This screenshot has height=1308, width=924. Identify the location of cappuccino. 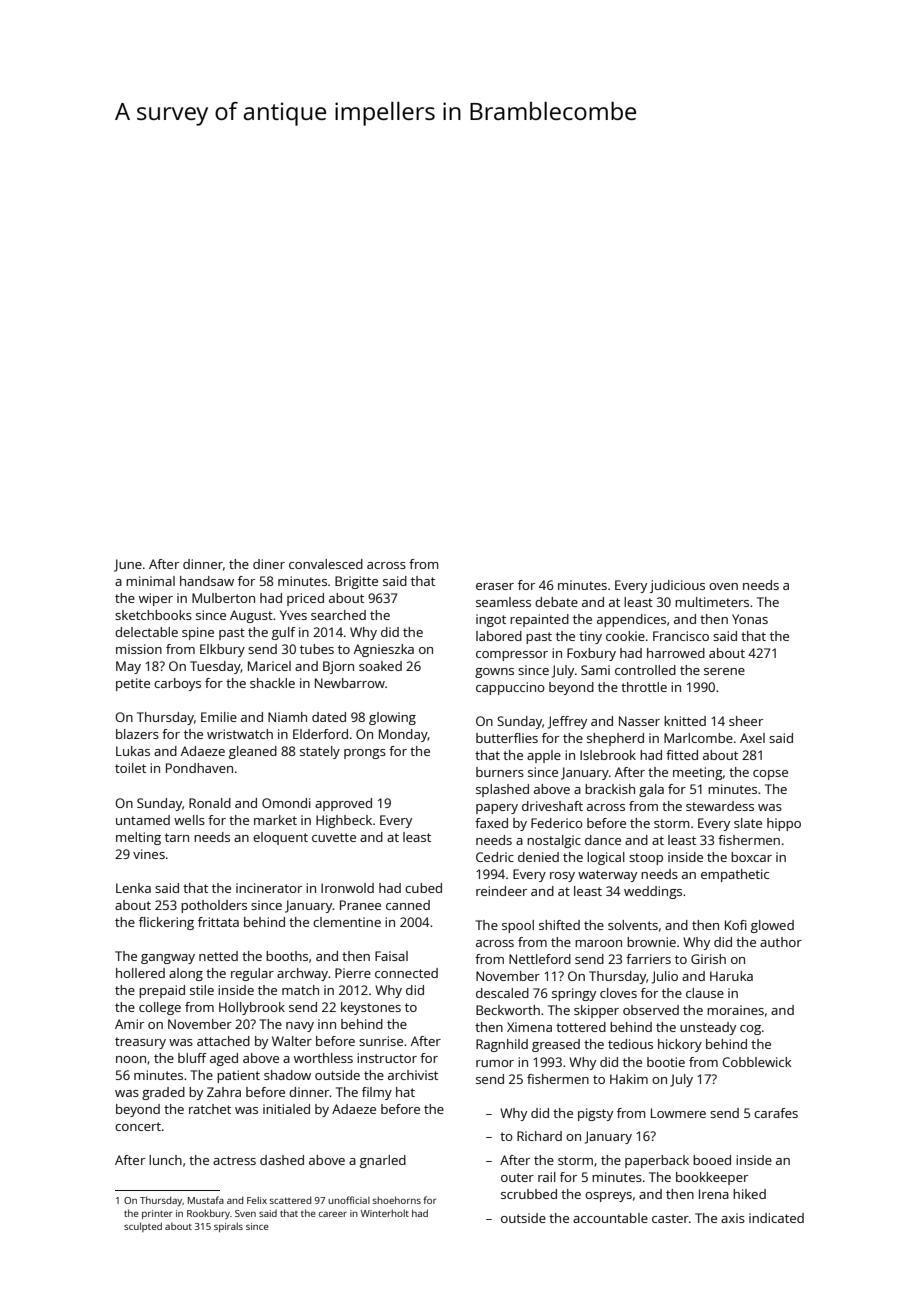
(510, 688).
